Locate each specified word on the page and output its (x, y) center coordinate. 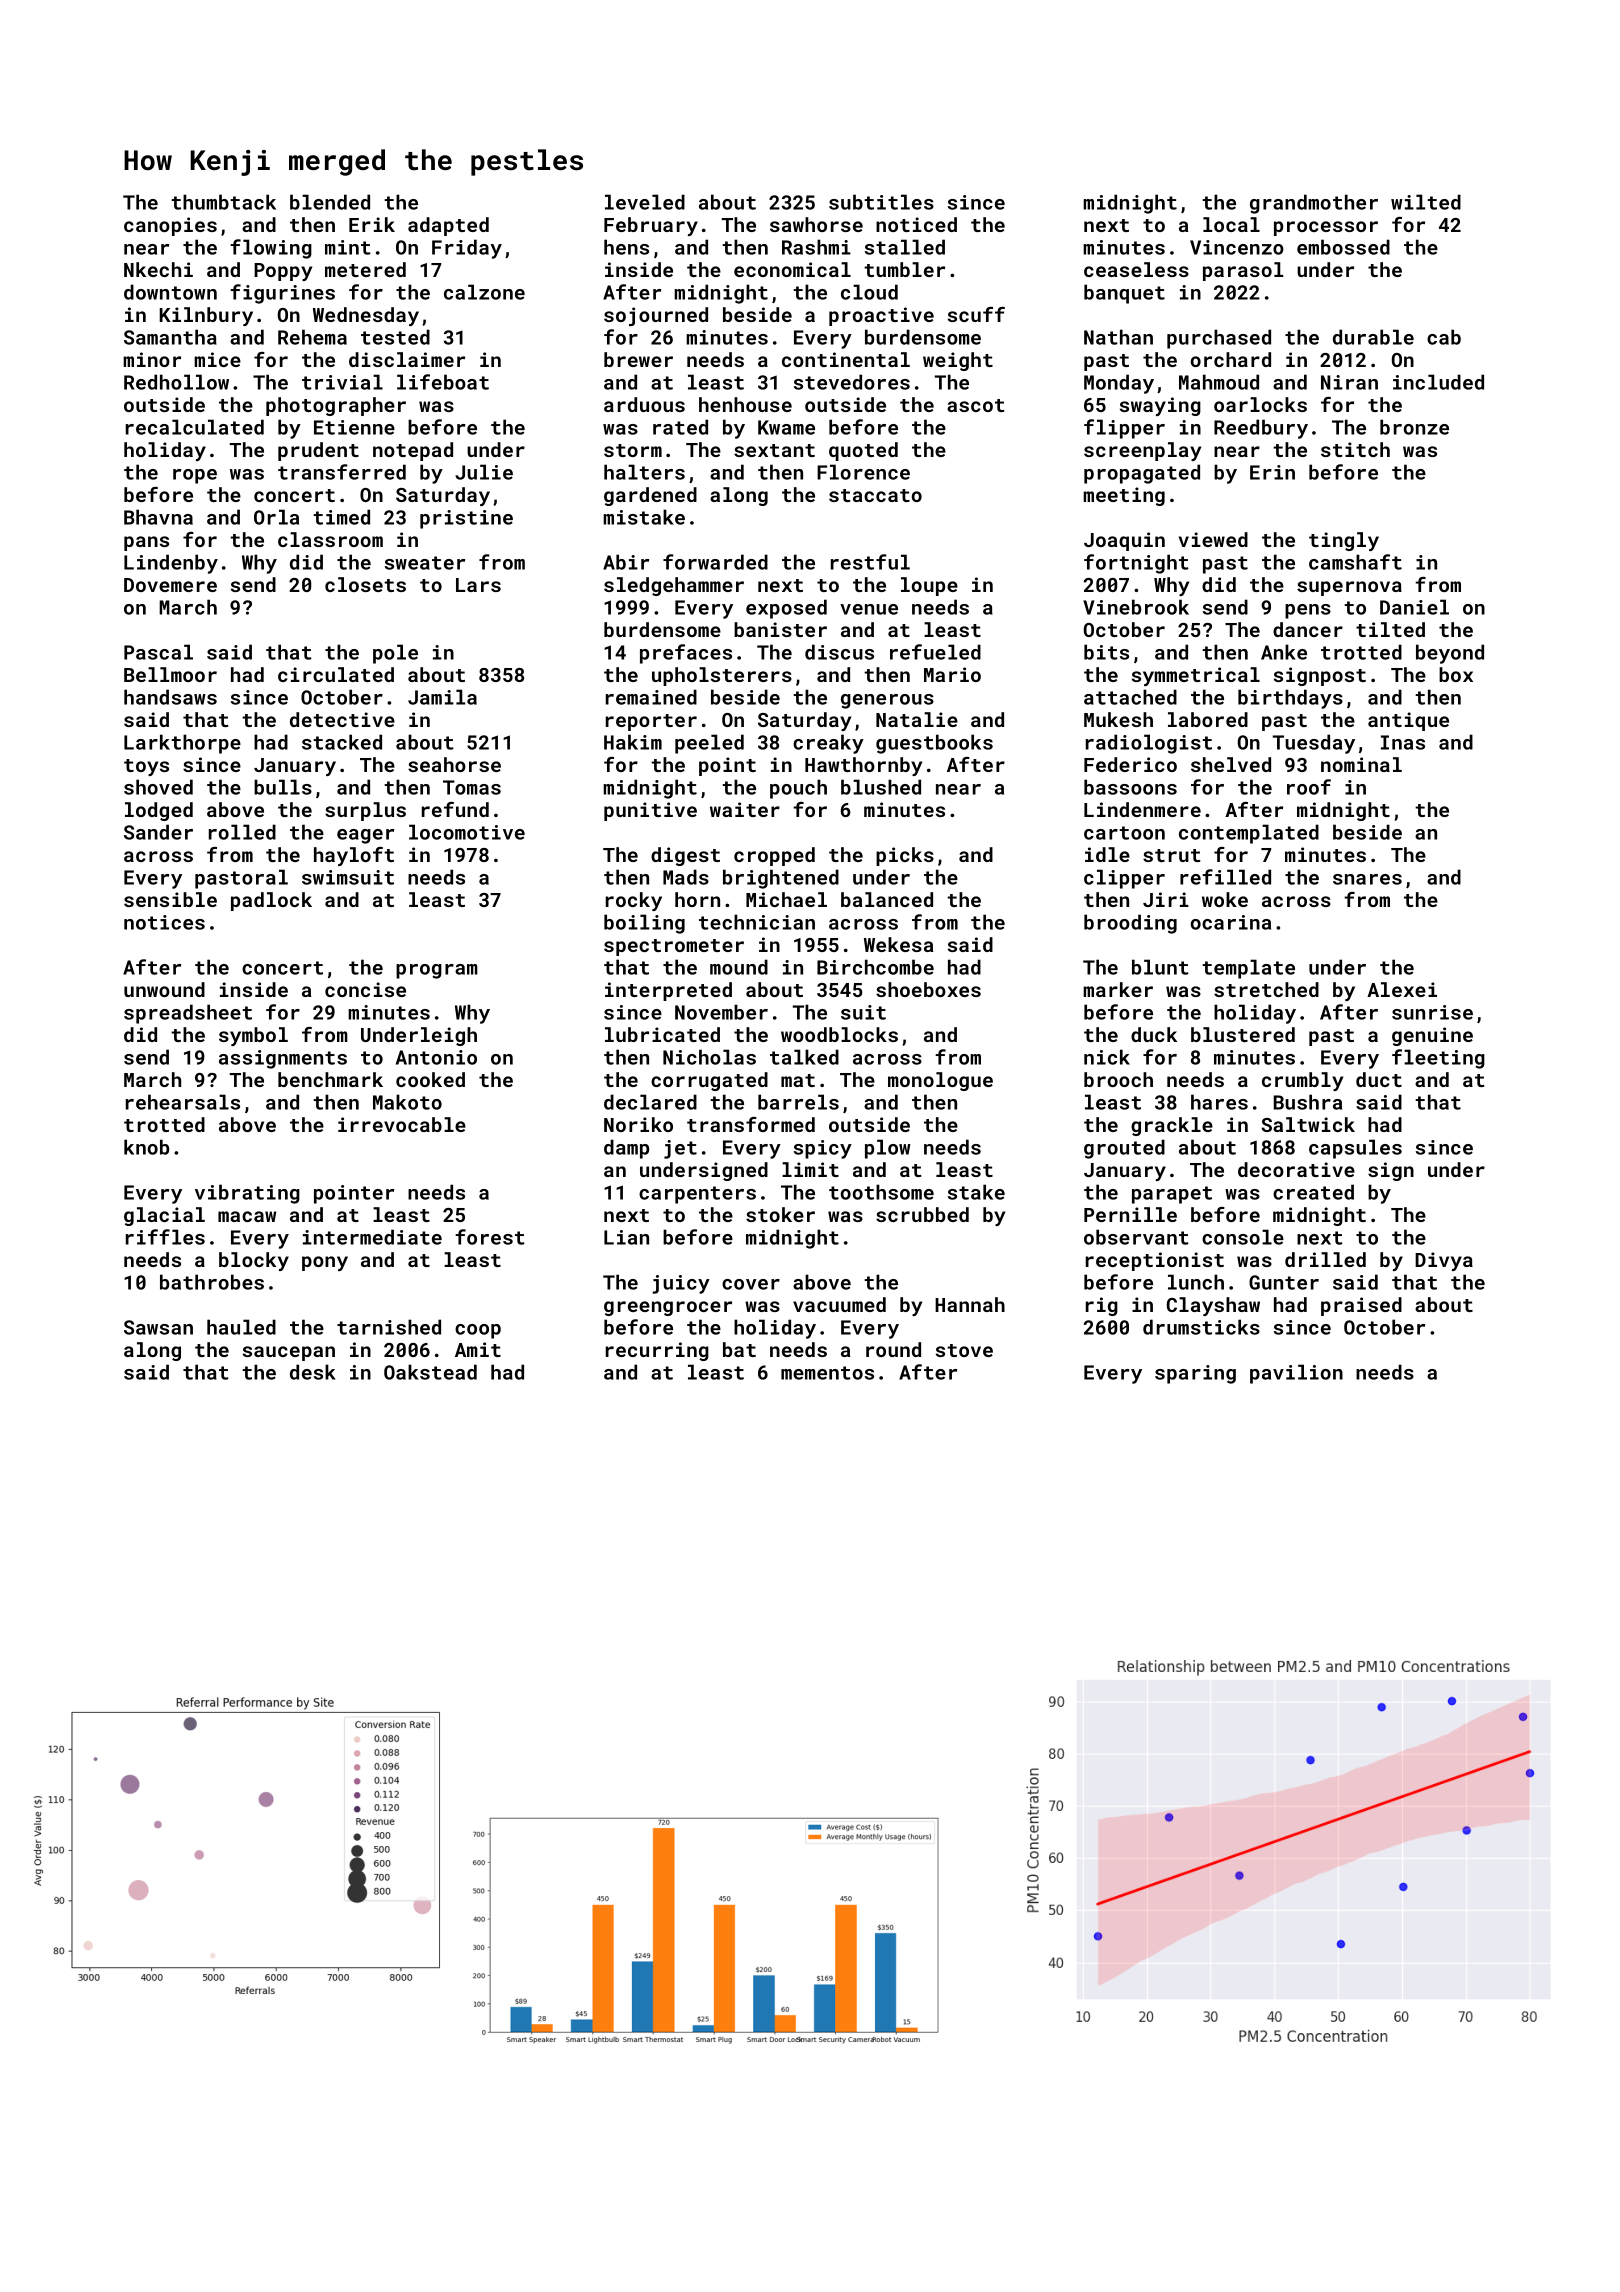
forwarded (715, 562)
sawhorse (816, 224)
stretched (1266, 989)
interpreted (668, 991)
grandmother (1314, 204)
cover (751, 1284)
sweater (425, 563)
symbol (253, 1036)
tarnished (389, 1327)
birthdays (1290, 699)
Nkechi (158, 269)
